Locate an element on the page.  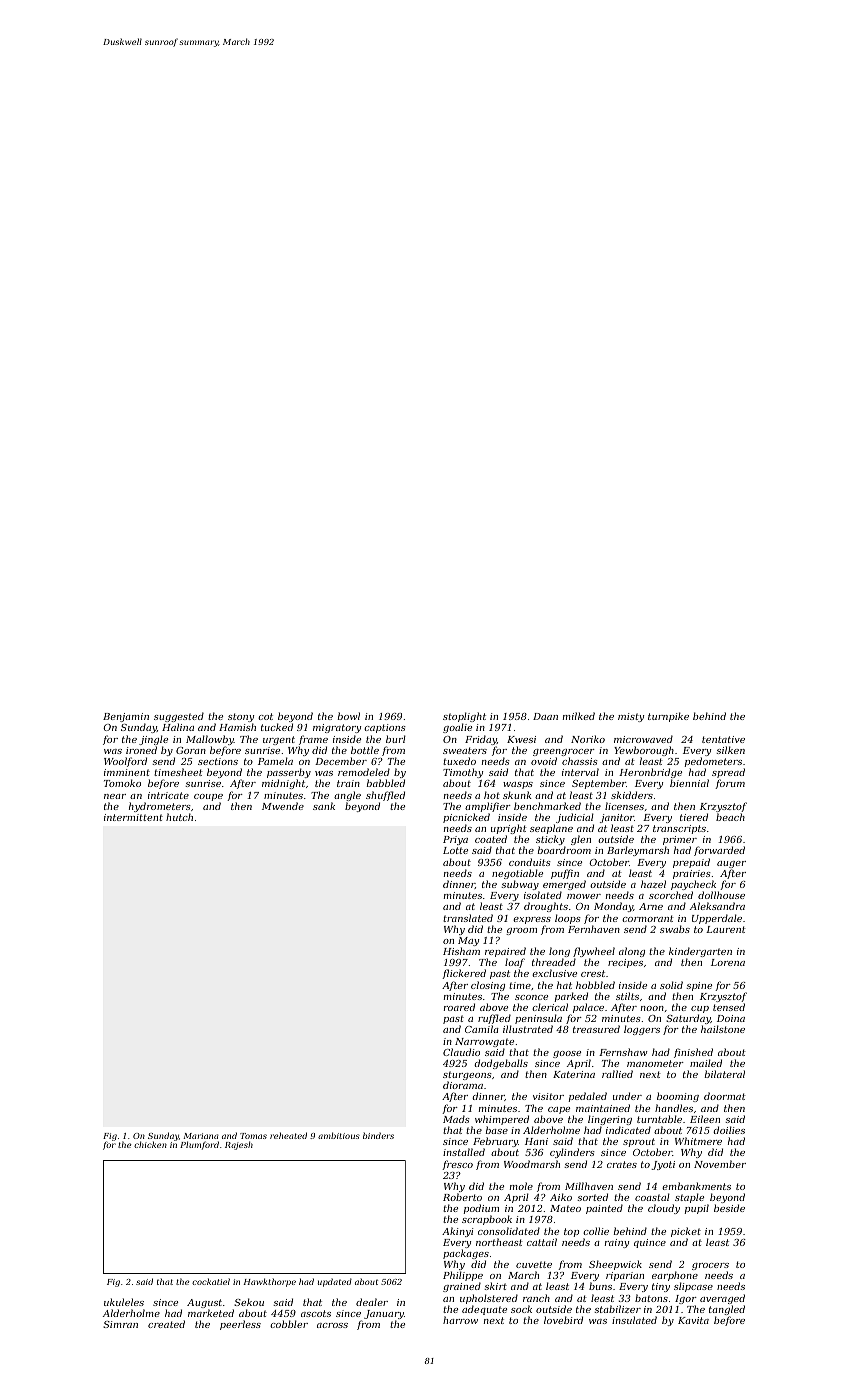
Kavita is located at coordinates (693, 1320).
